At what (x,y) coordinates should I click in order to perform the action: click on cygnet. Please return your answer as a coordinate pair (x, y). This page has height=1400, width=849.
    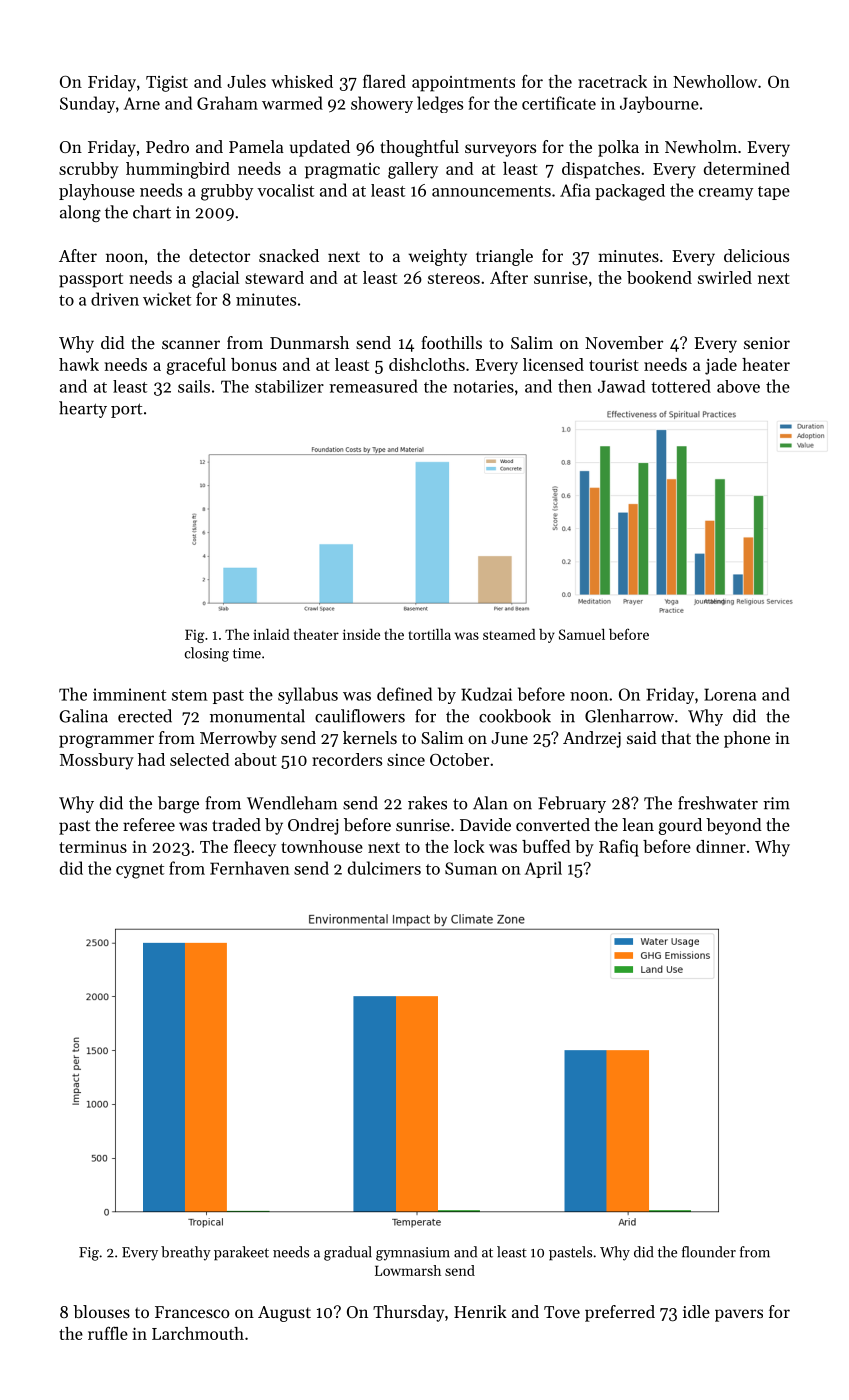
    Looking at the image, I should click on (140, 871).
